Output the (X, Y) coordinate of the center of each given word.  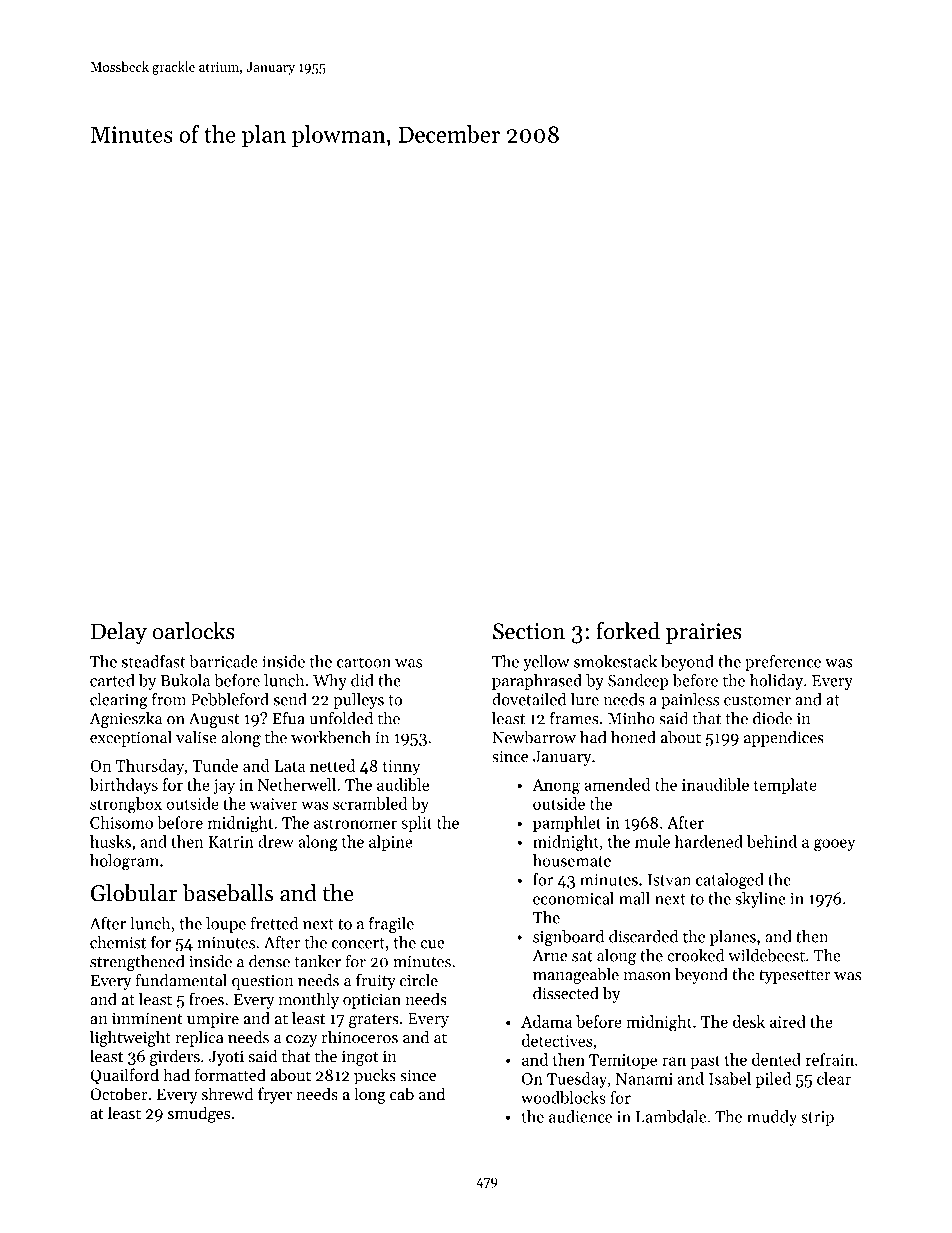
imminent (147, 1018)
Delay (119, 633)
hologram (124, 862)
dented (776, 1059)
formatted (230, 1075)
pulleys (358, 701)
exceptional (131, 739)
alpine (391, 843)
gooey (834, 845)
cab (402, 1093)
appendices (784, 739)
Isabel (730, 1078)
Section (529, 631)
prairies (704, 633)
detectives (557, 1040)
